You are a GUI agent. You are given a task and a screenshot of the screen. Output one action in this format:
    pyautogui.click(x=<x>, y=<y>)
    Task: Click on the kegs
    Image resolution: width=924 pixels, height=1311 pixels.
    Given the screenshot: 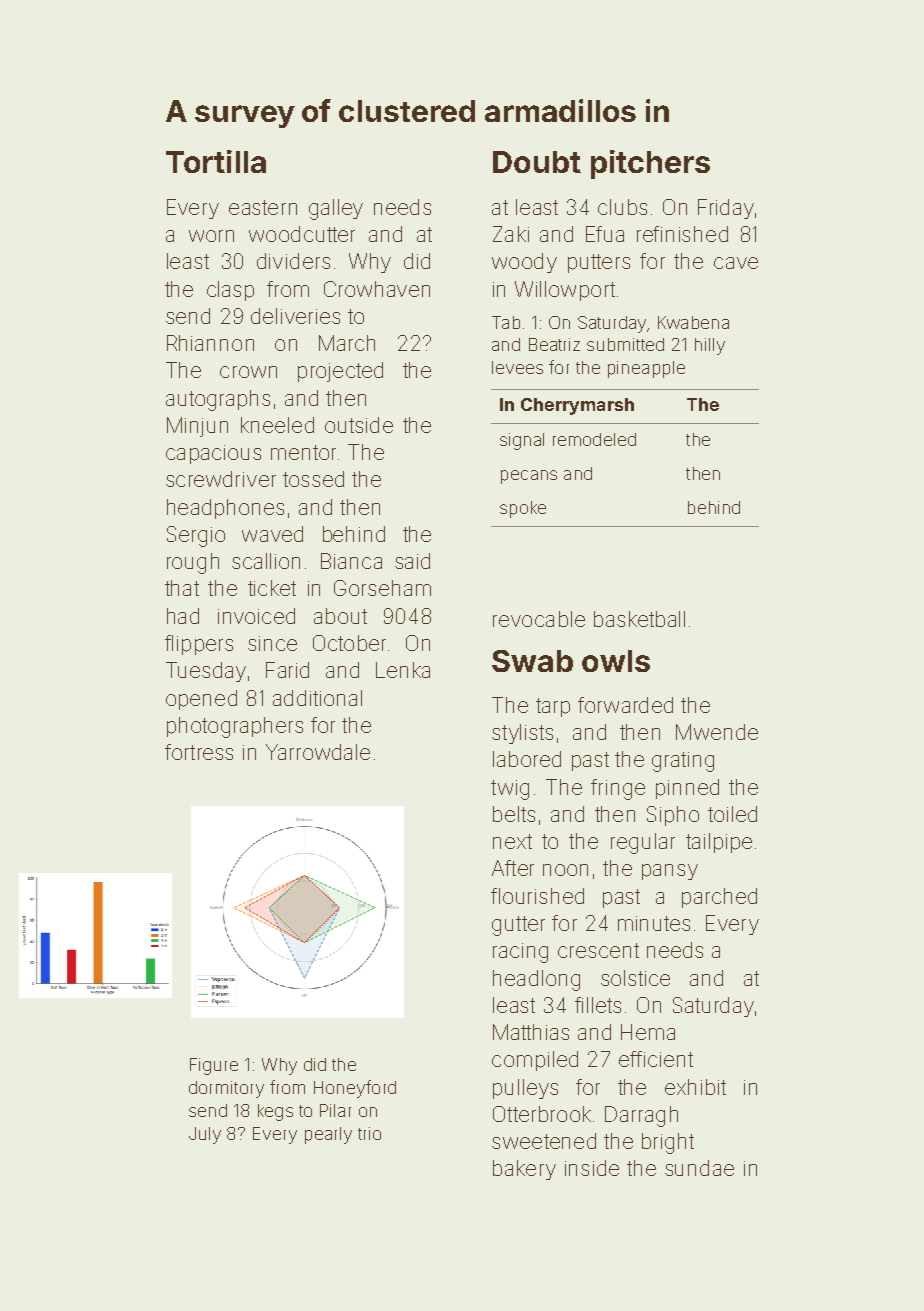 What is the action you would take?
    pyautogui.click(x=275, y=1112)
